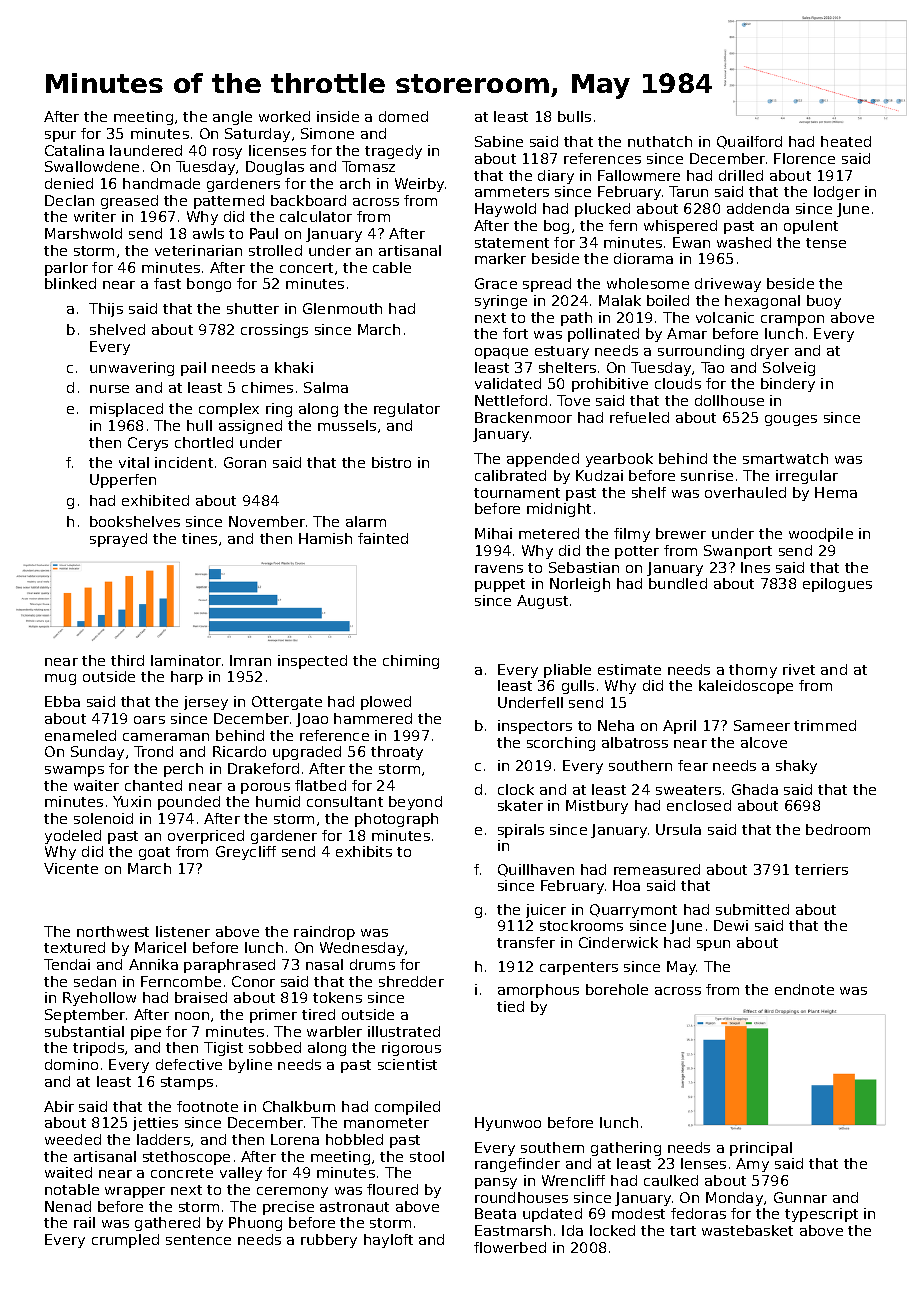 The width and height of the screenshot is (924, 1308). I want to click on marker, so click(500, 258).
